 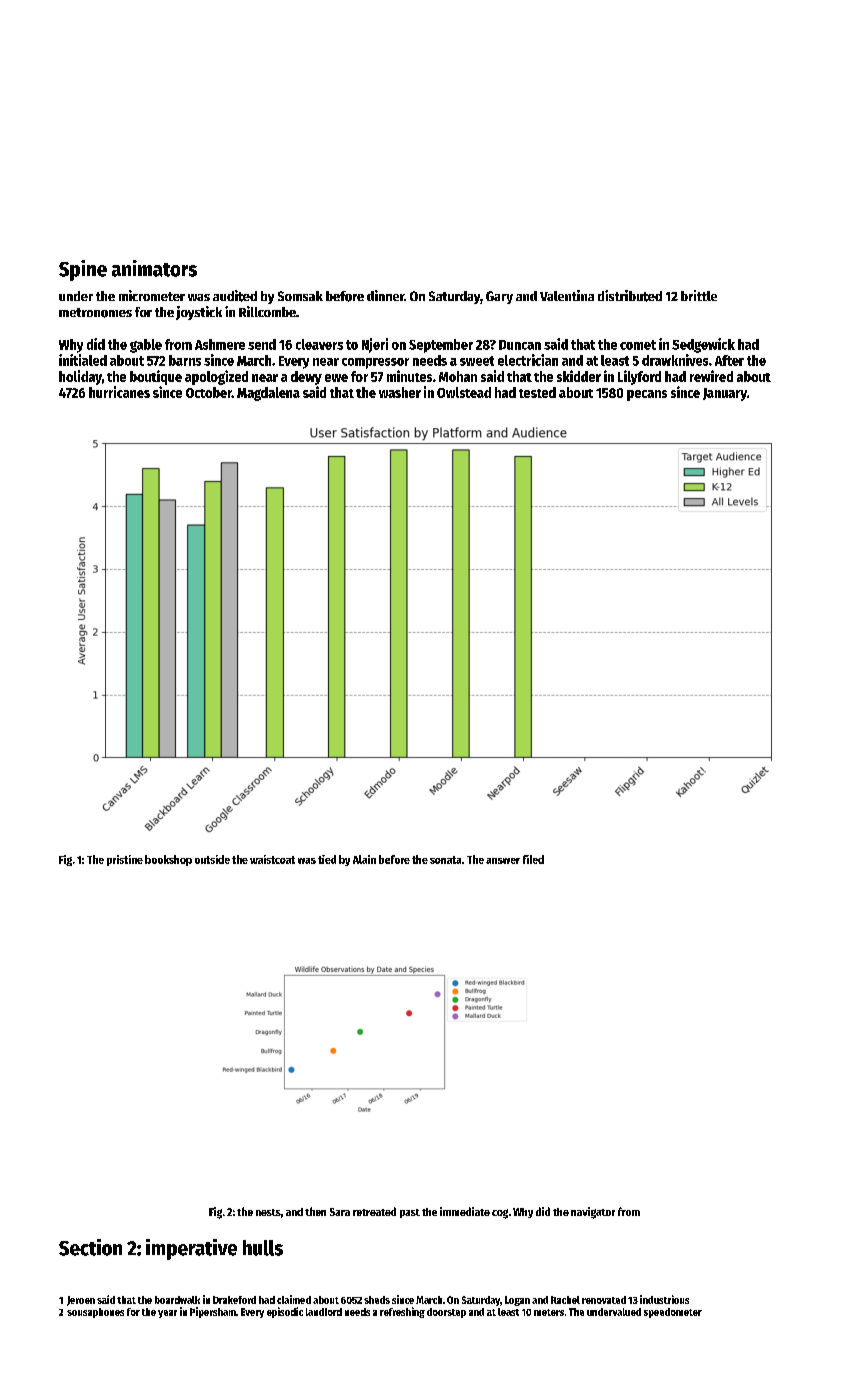 I want to click on Jeroen, so click(x=81, y=1301).
